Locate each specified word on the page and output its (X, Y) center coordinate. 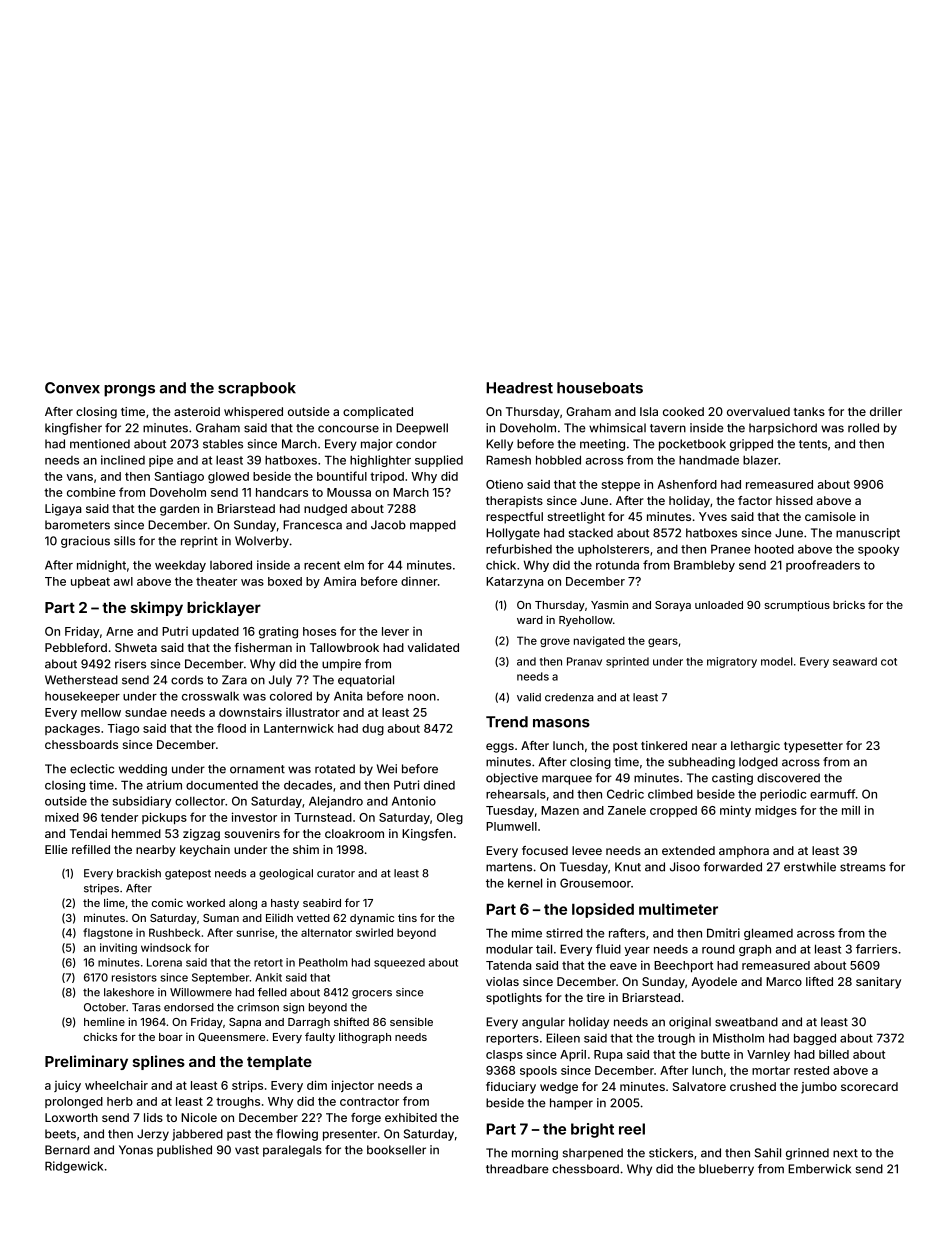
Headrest (519, 388)
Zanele (627, 810)
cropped (673, 811)
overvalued (758, 411)
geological (286, 874)
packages (72, 730)
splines (159, 1062)
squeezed (399, 963)
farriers (876, 949)
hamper (571, 1104)
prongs (129, 391)
